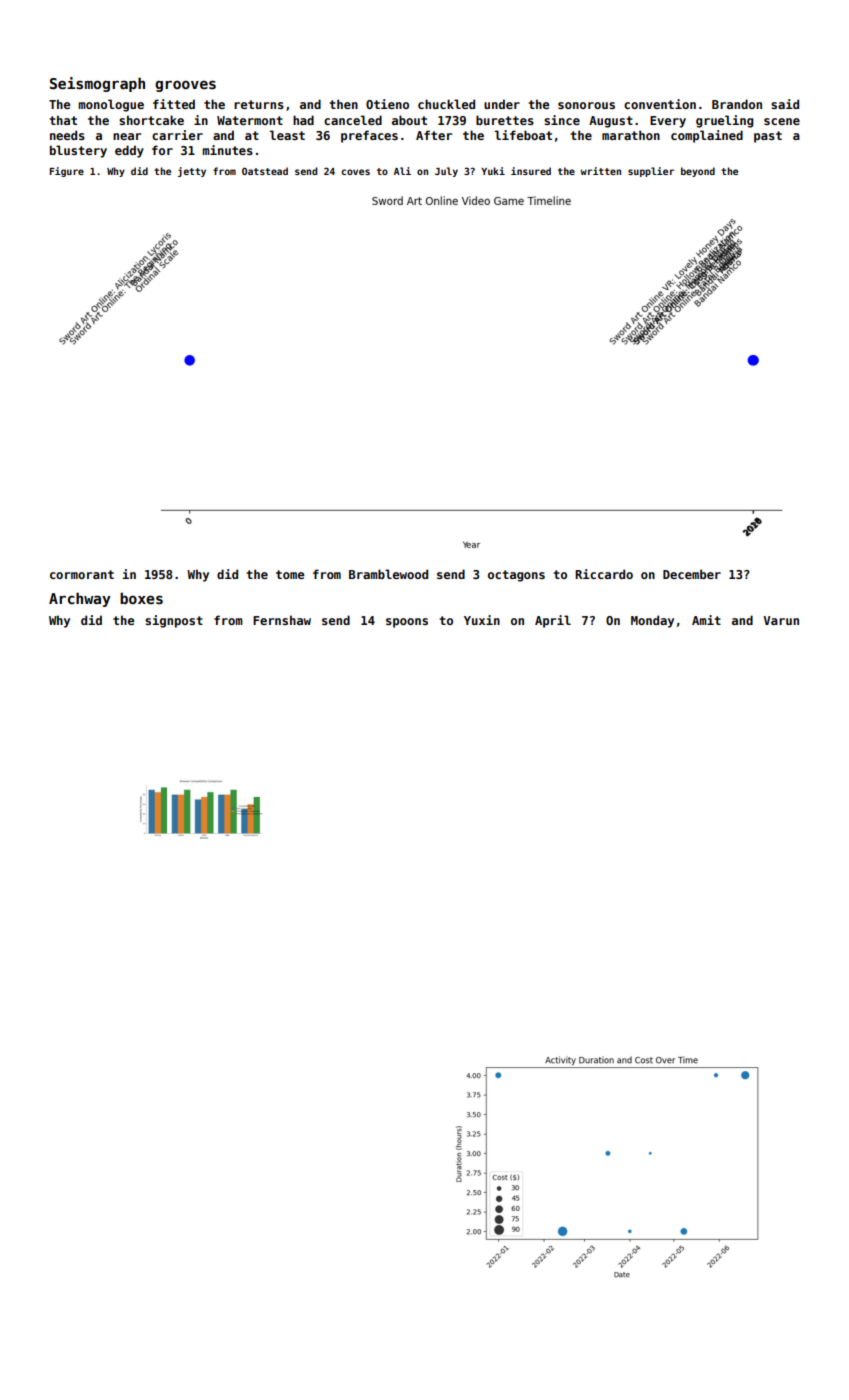 The height and width of the page is (1400, 849). What do you see at coordinates (698, 172) in the page?
I see `beyond` at bounding box center [698, 172].
